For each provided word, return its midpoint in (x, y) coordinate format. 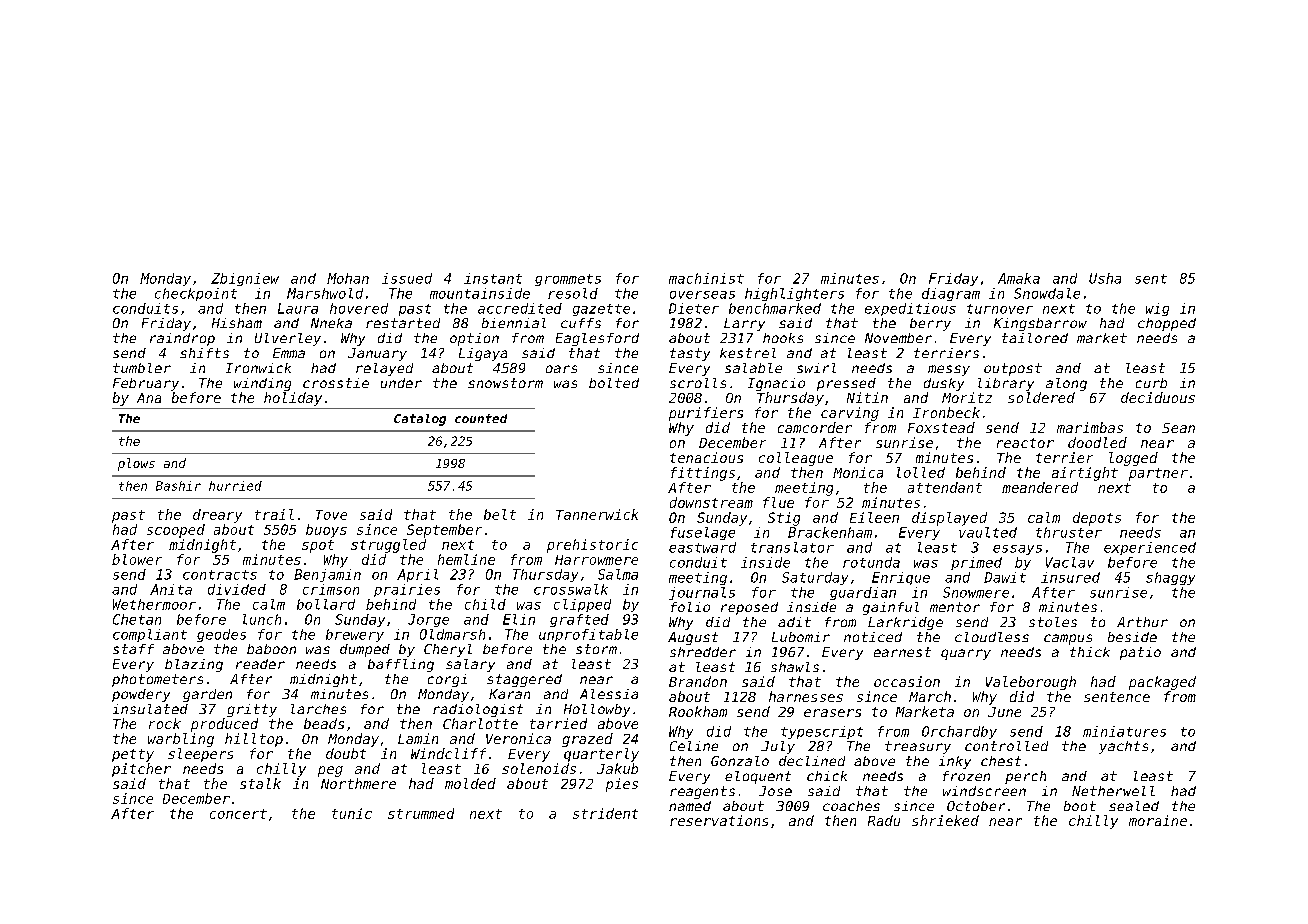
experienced (1150, 548)
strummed (421, 813)
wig (1157, 309)
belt (500, 514)
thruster (1069, 532)
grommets (568, 280)
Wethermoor (154, 604)
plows (136, 464)
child (485, 604)
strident (605, 813)
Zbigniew (245, 279)
